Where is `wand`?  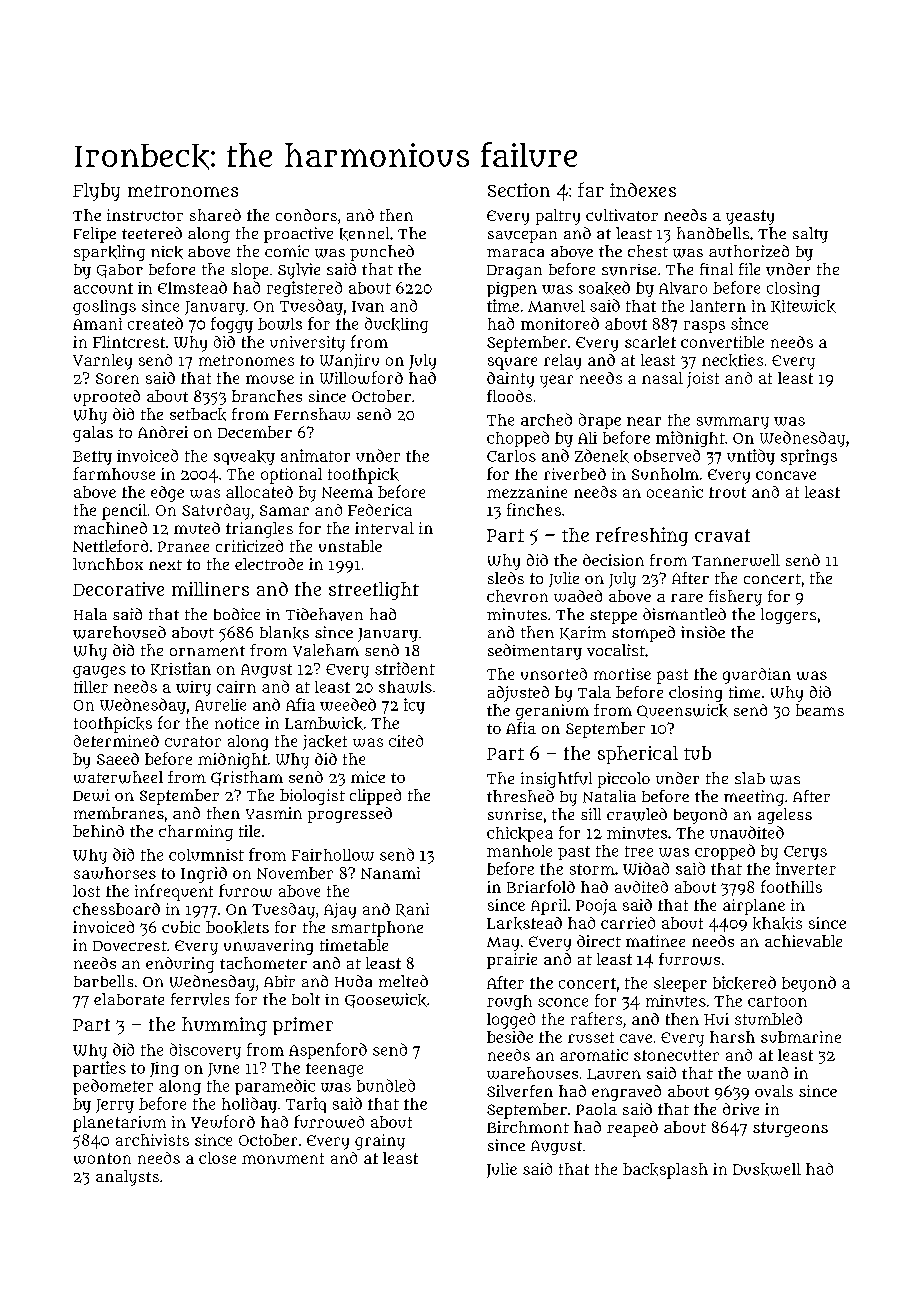
wand is located at coordinates (767, 1073).
